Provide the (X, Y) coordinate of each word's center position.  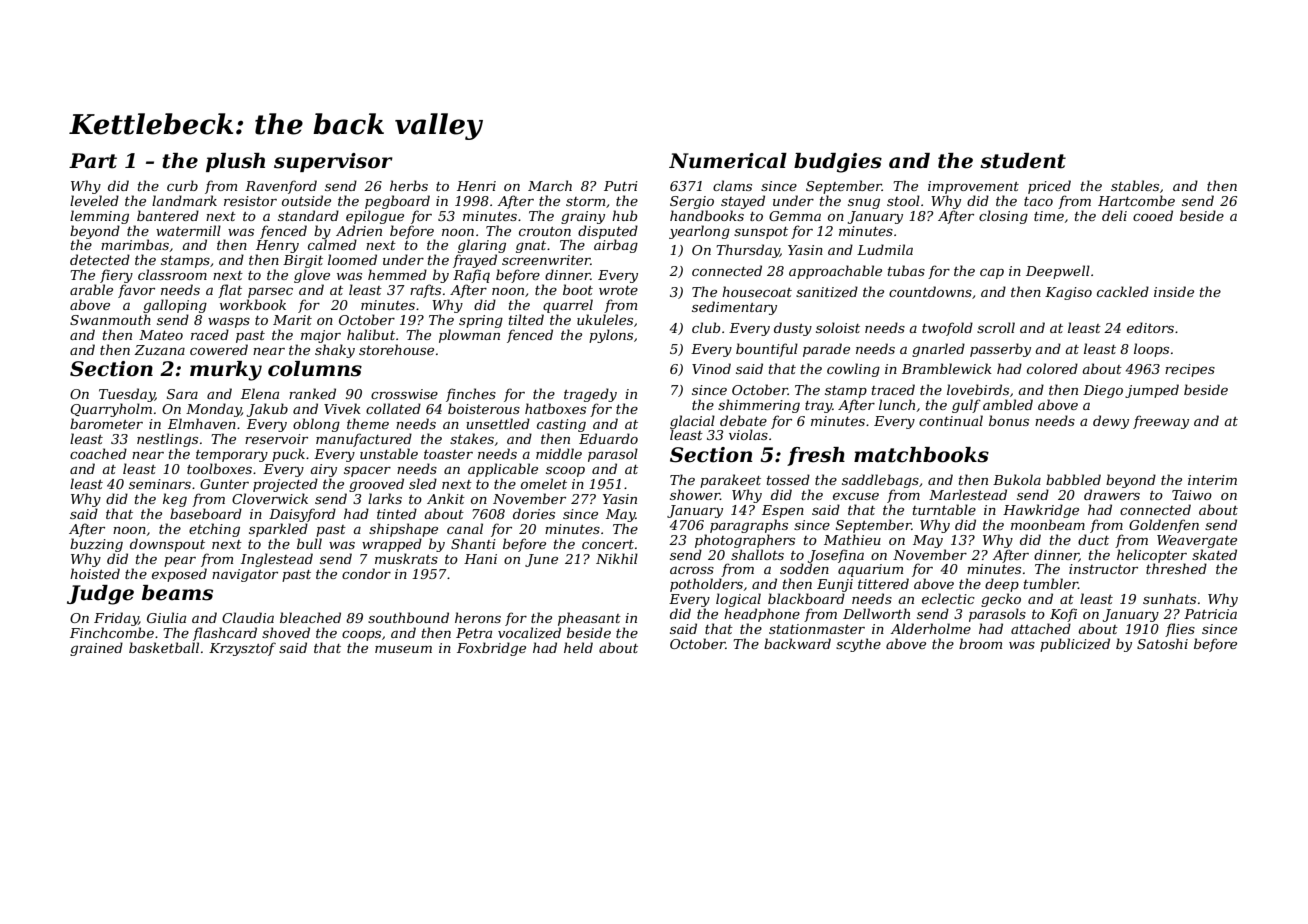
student (1023, 161)
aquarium (870, 570)
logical (738, 600)
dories (534, 513)
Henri (476, 186)
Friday (116, 619)
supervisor (333, 162)
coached (98, 453)
